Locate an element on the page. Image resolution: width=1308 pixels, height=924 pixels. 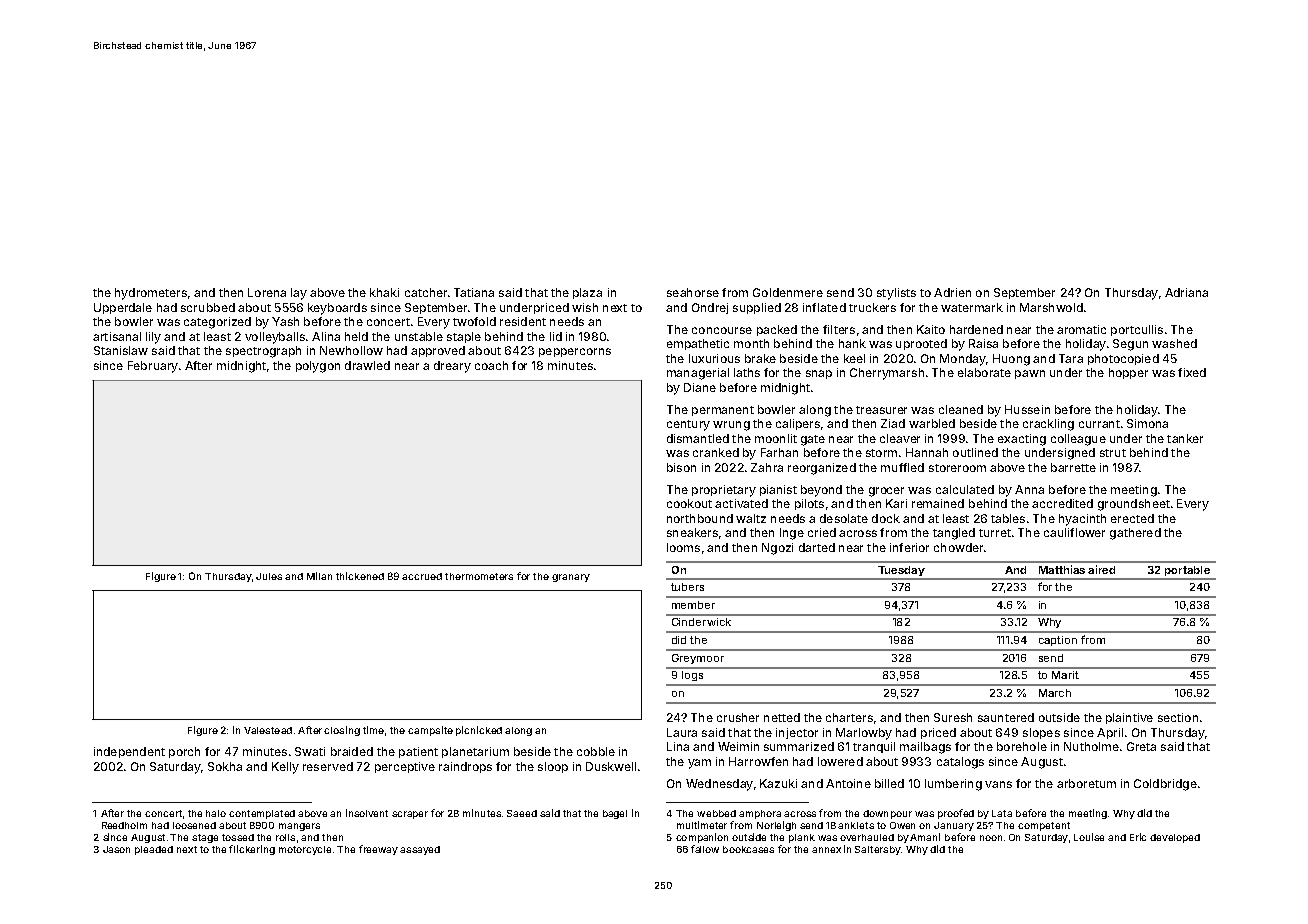
Simona is located at coordinates (1147, 423).
